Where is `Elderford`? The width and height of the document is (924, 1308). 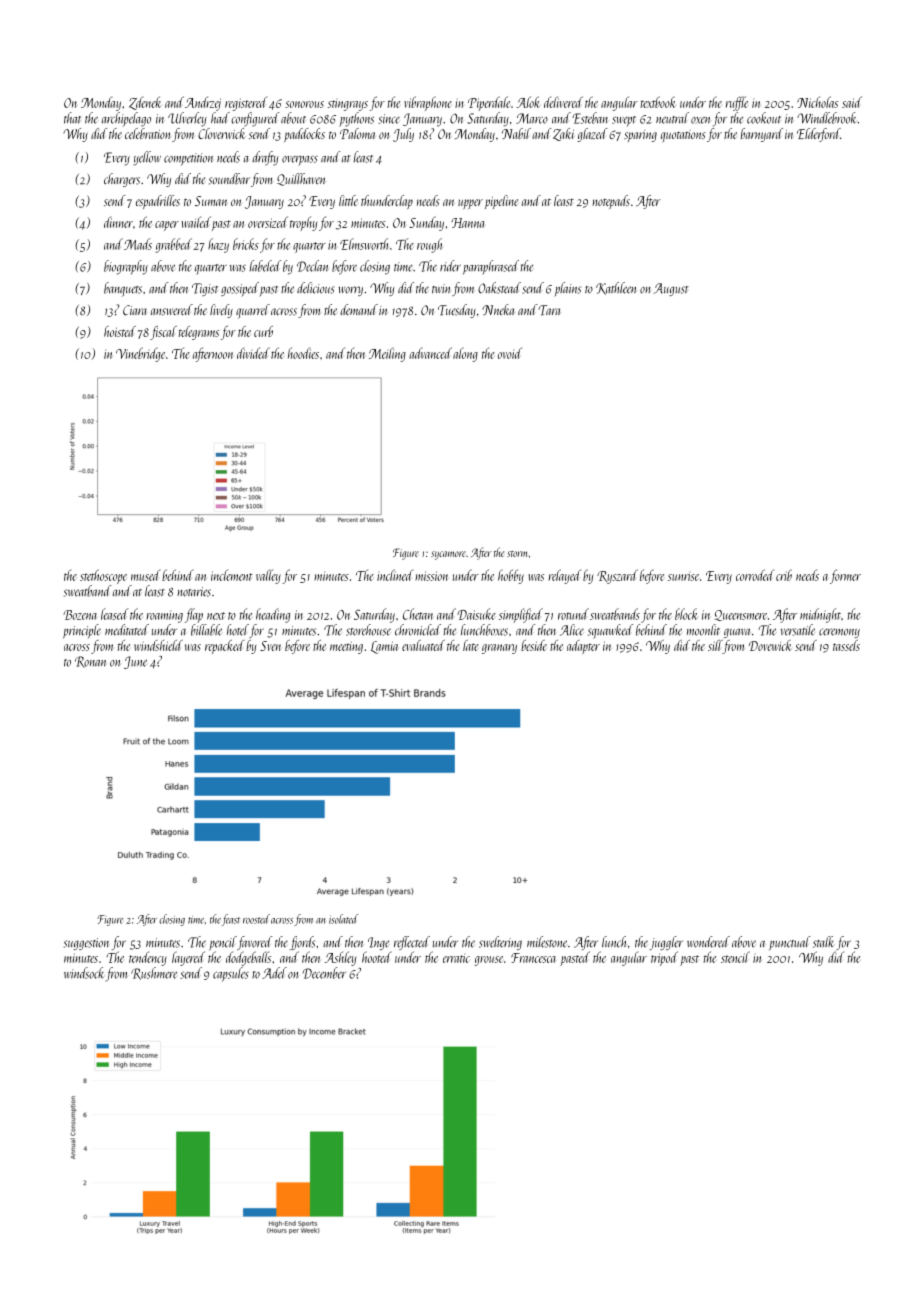 Elderford is located at coordinates (818, 135).
